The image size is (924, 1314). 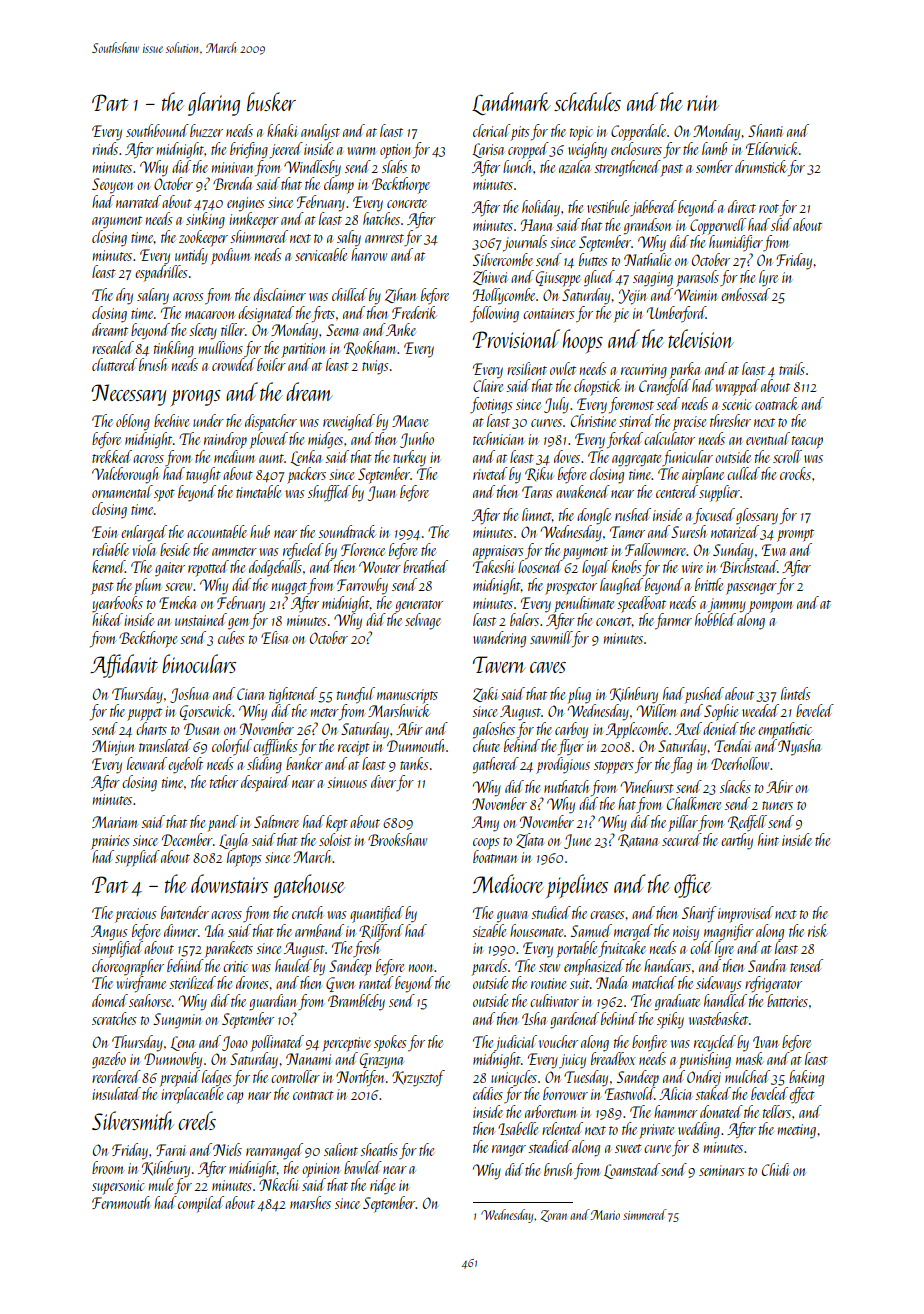 What do you see at coordinates (105, 148) in the image?
I see `rinds` at bounding box center [105, 148].
